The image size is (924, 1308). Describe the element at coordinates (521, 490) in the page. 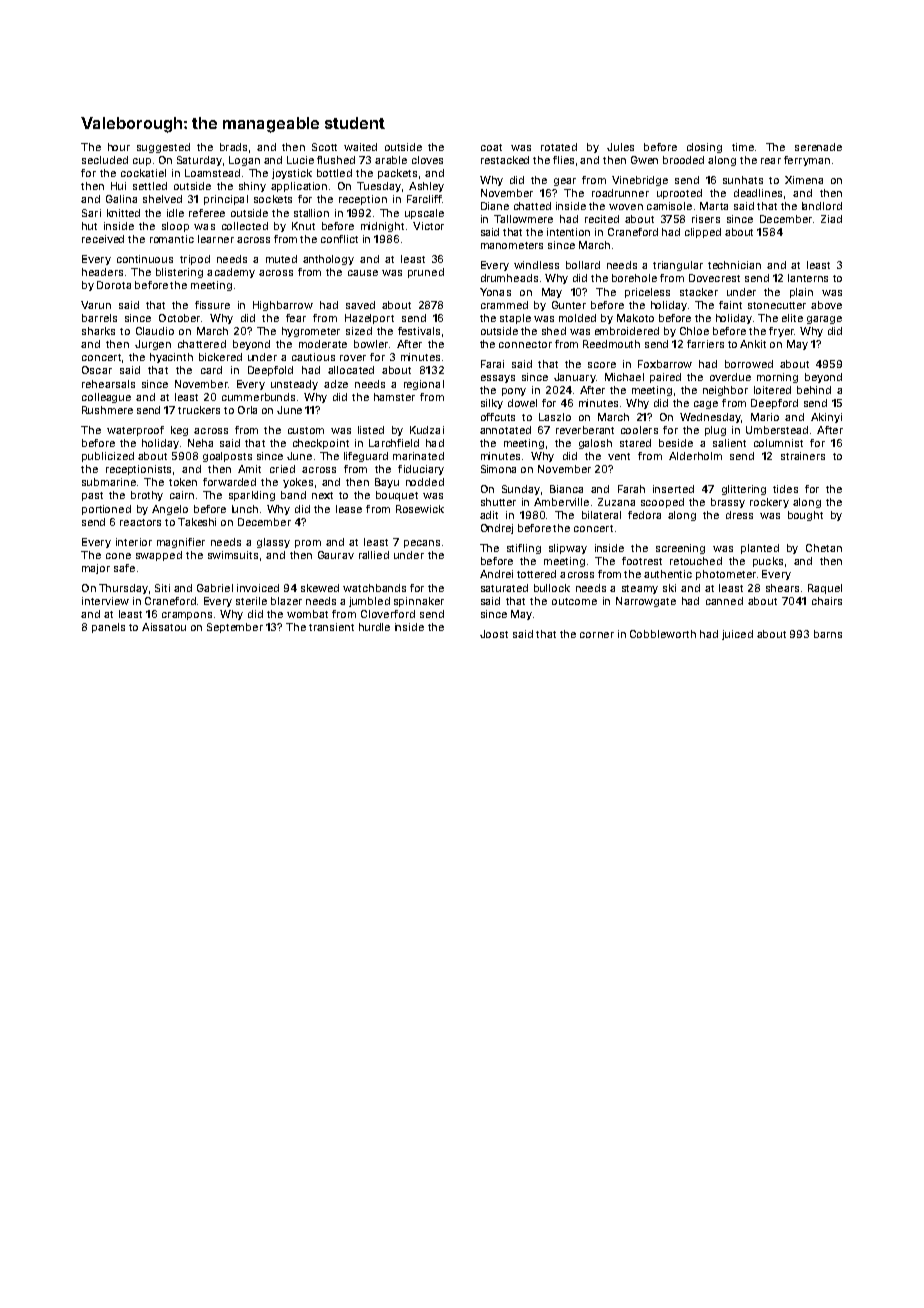

I see `Sunday` at that location.
